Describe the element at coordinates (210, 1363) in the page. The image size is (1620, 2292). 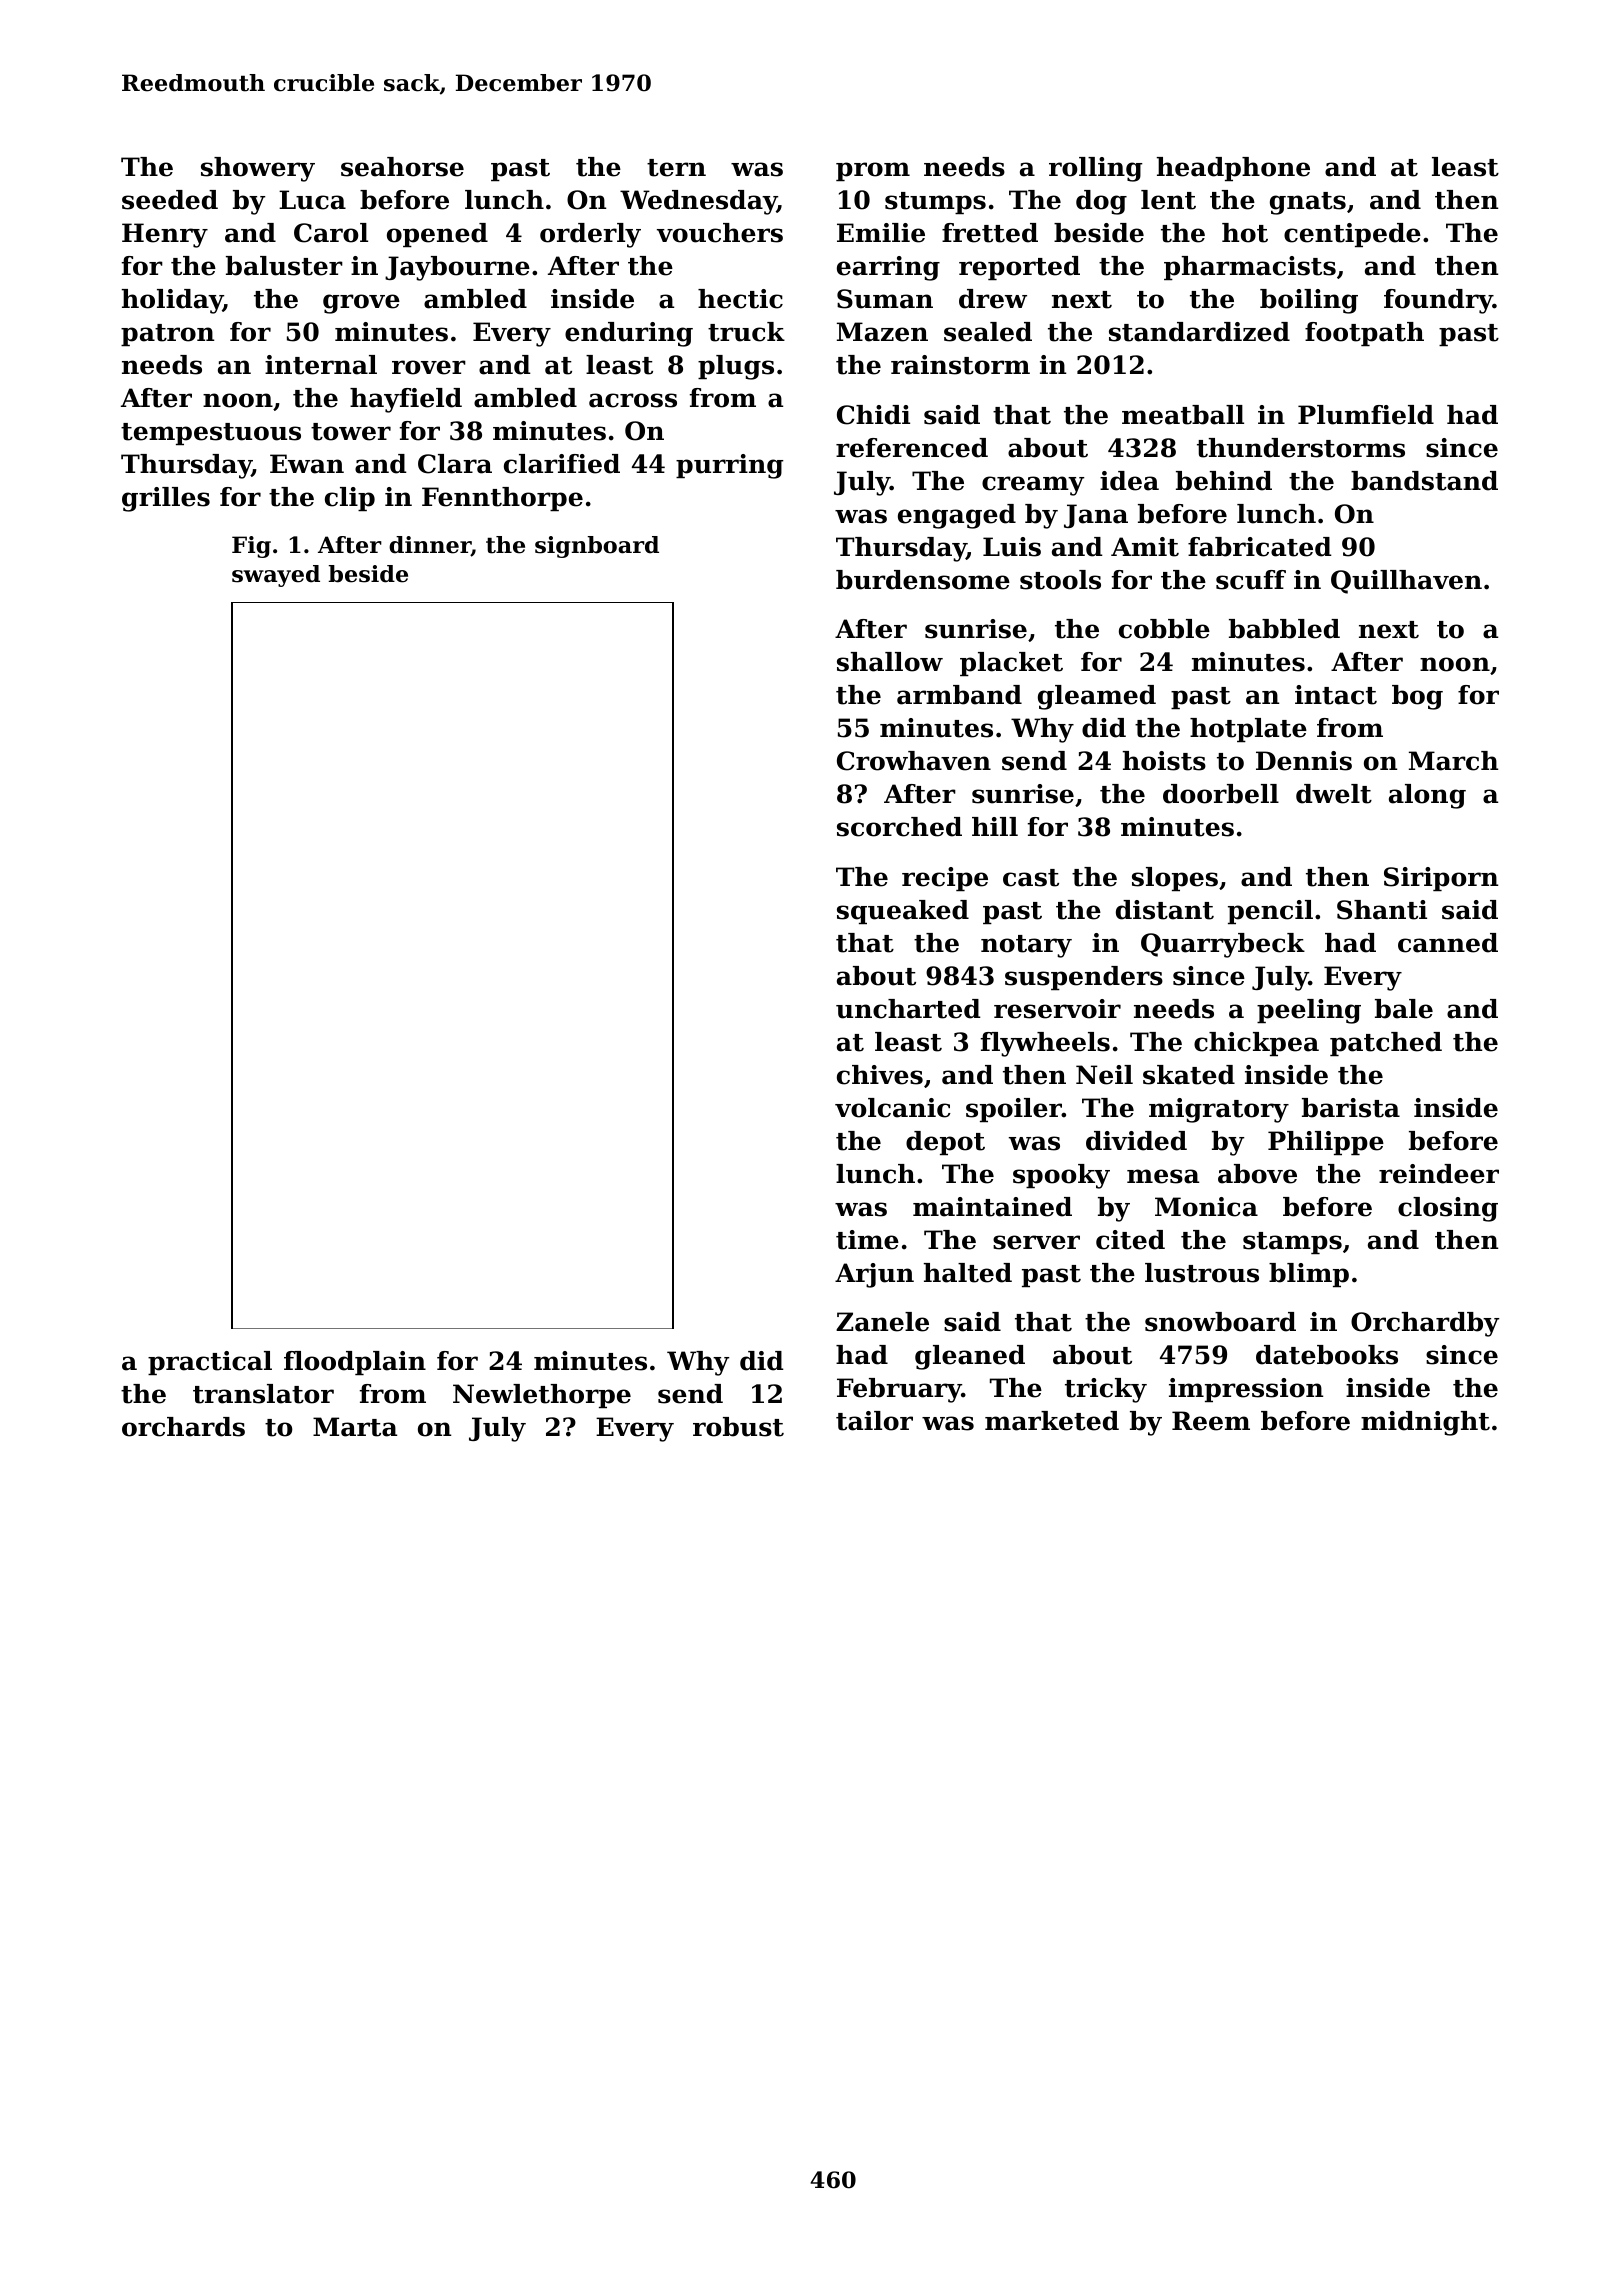
I see `practical` at that location.
